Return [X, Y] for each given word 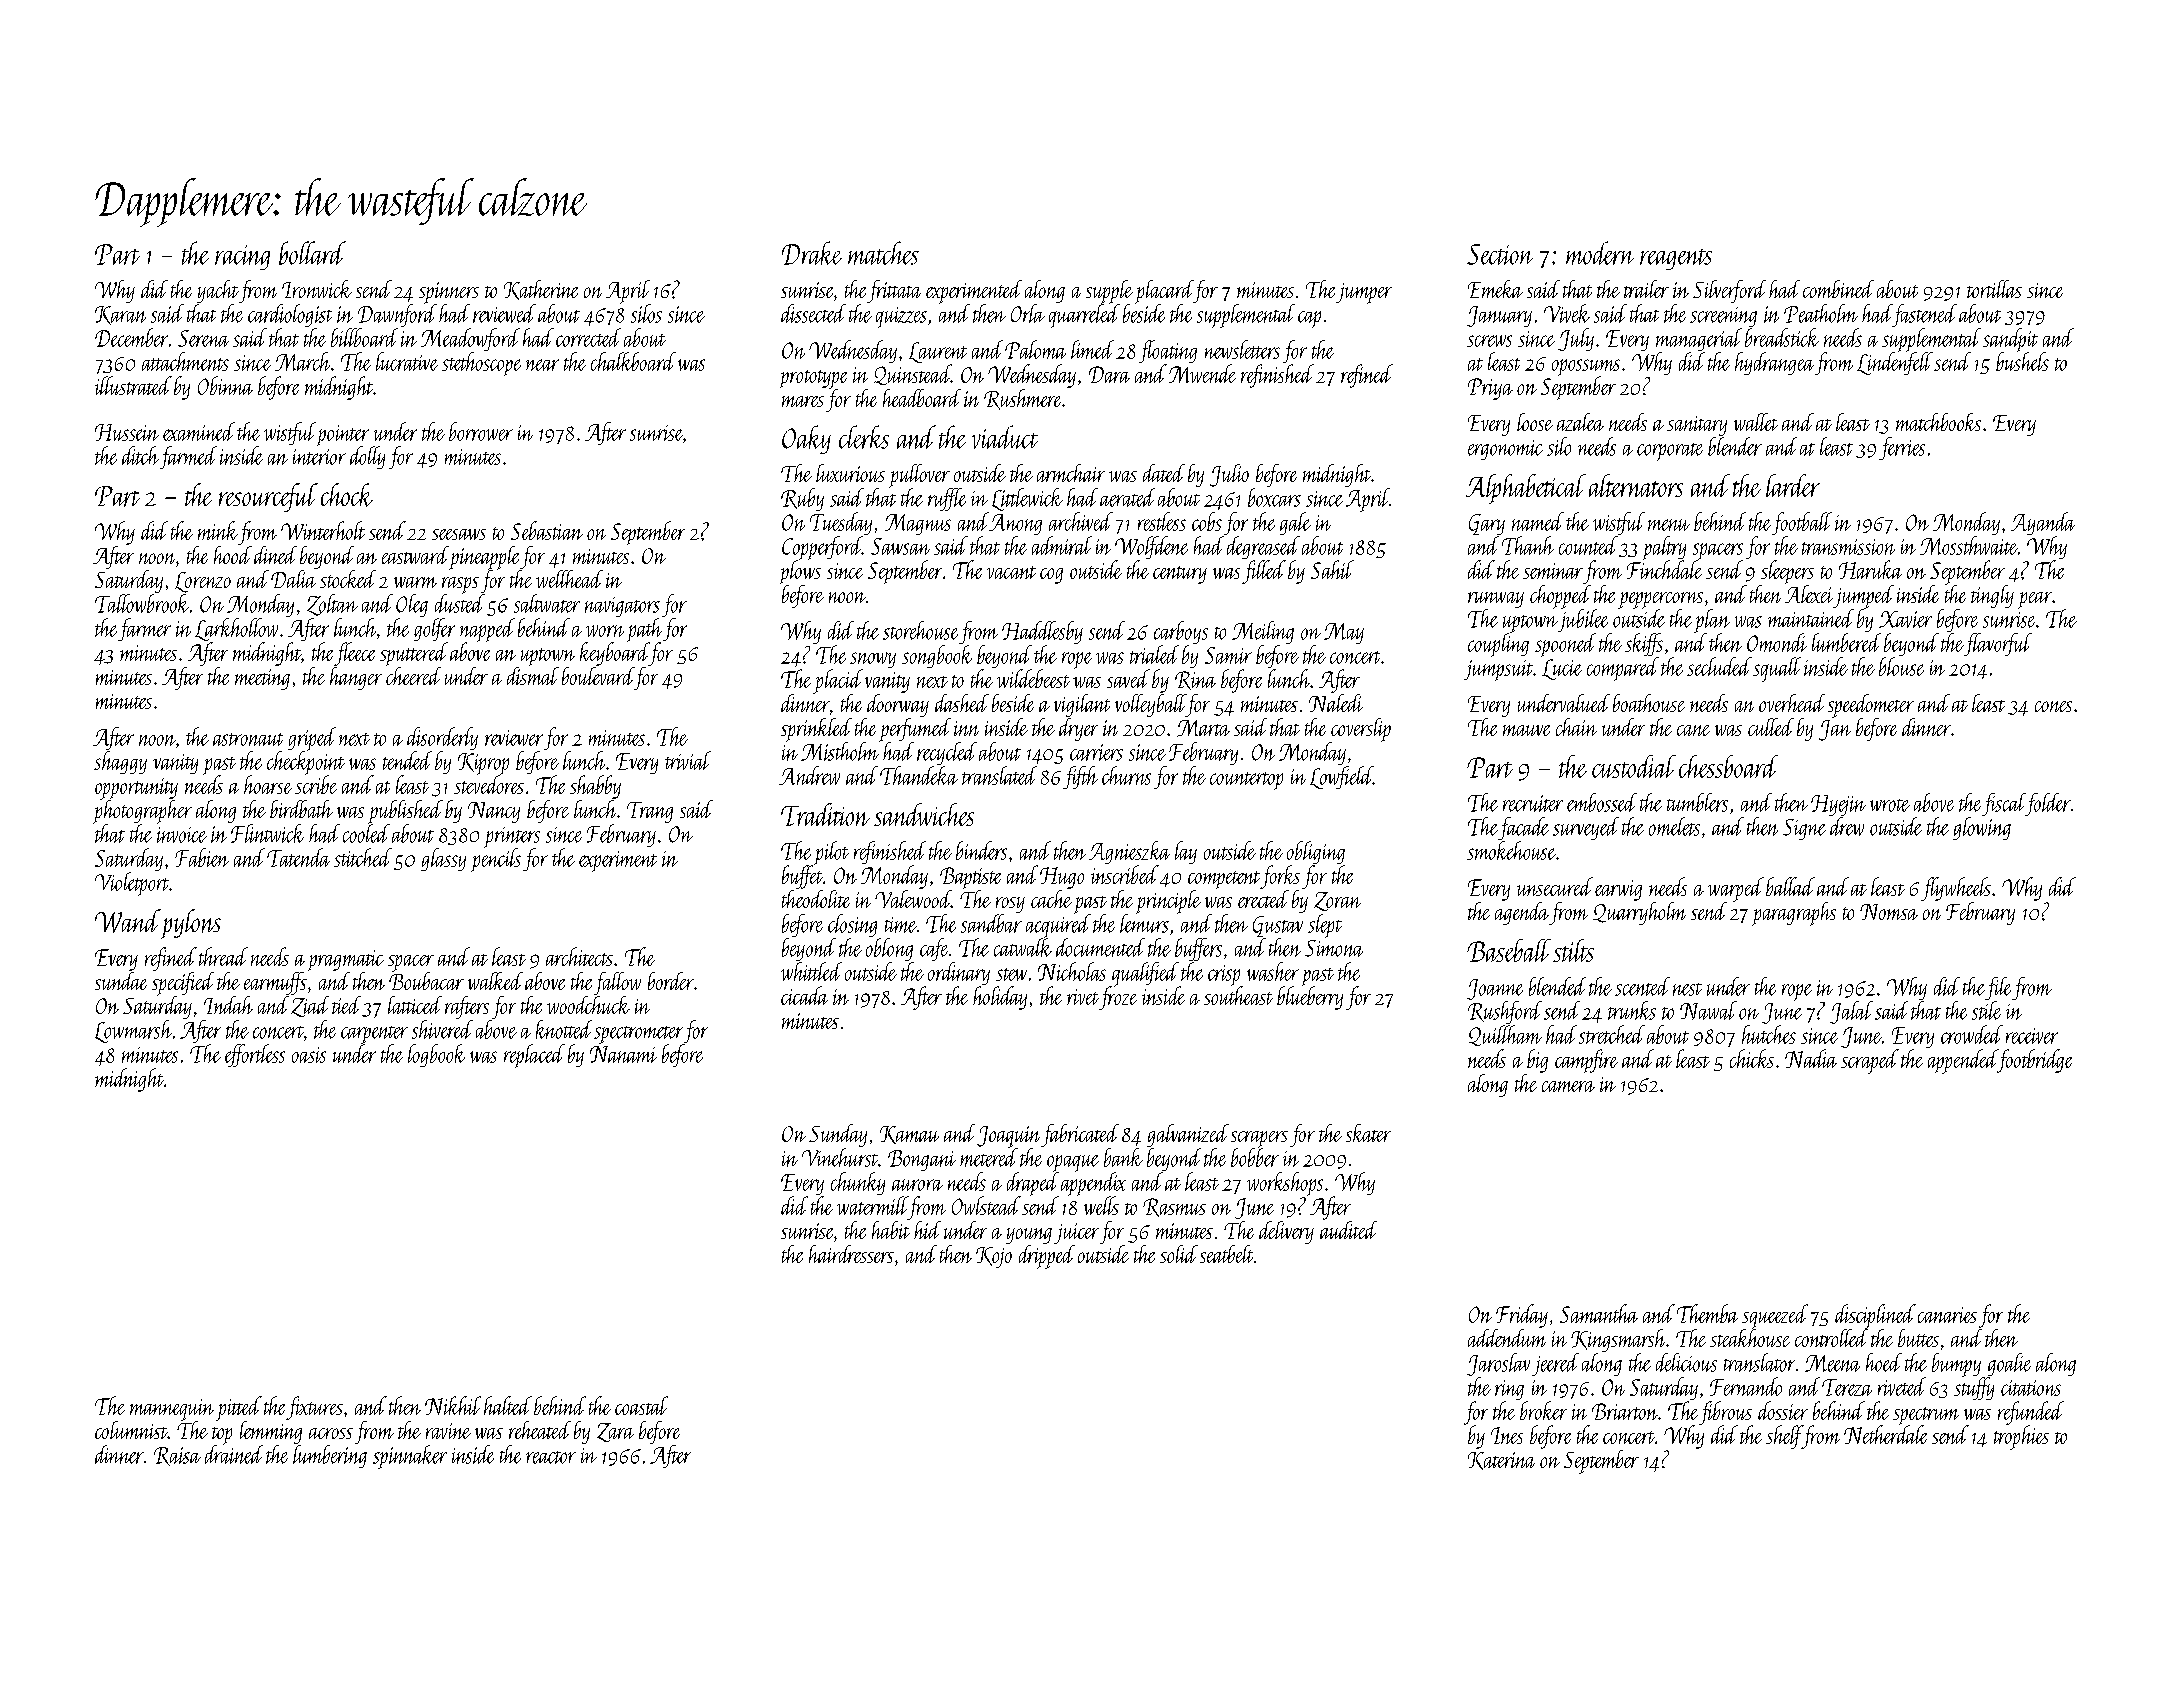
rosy [1010, 905]
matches [883, 253]
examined [199, 431]
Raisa [177, 1456]
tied [346, 1005]
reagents [1676, 259]
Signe [1804, 829]
